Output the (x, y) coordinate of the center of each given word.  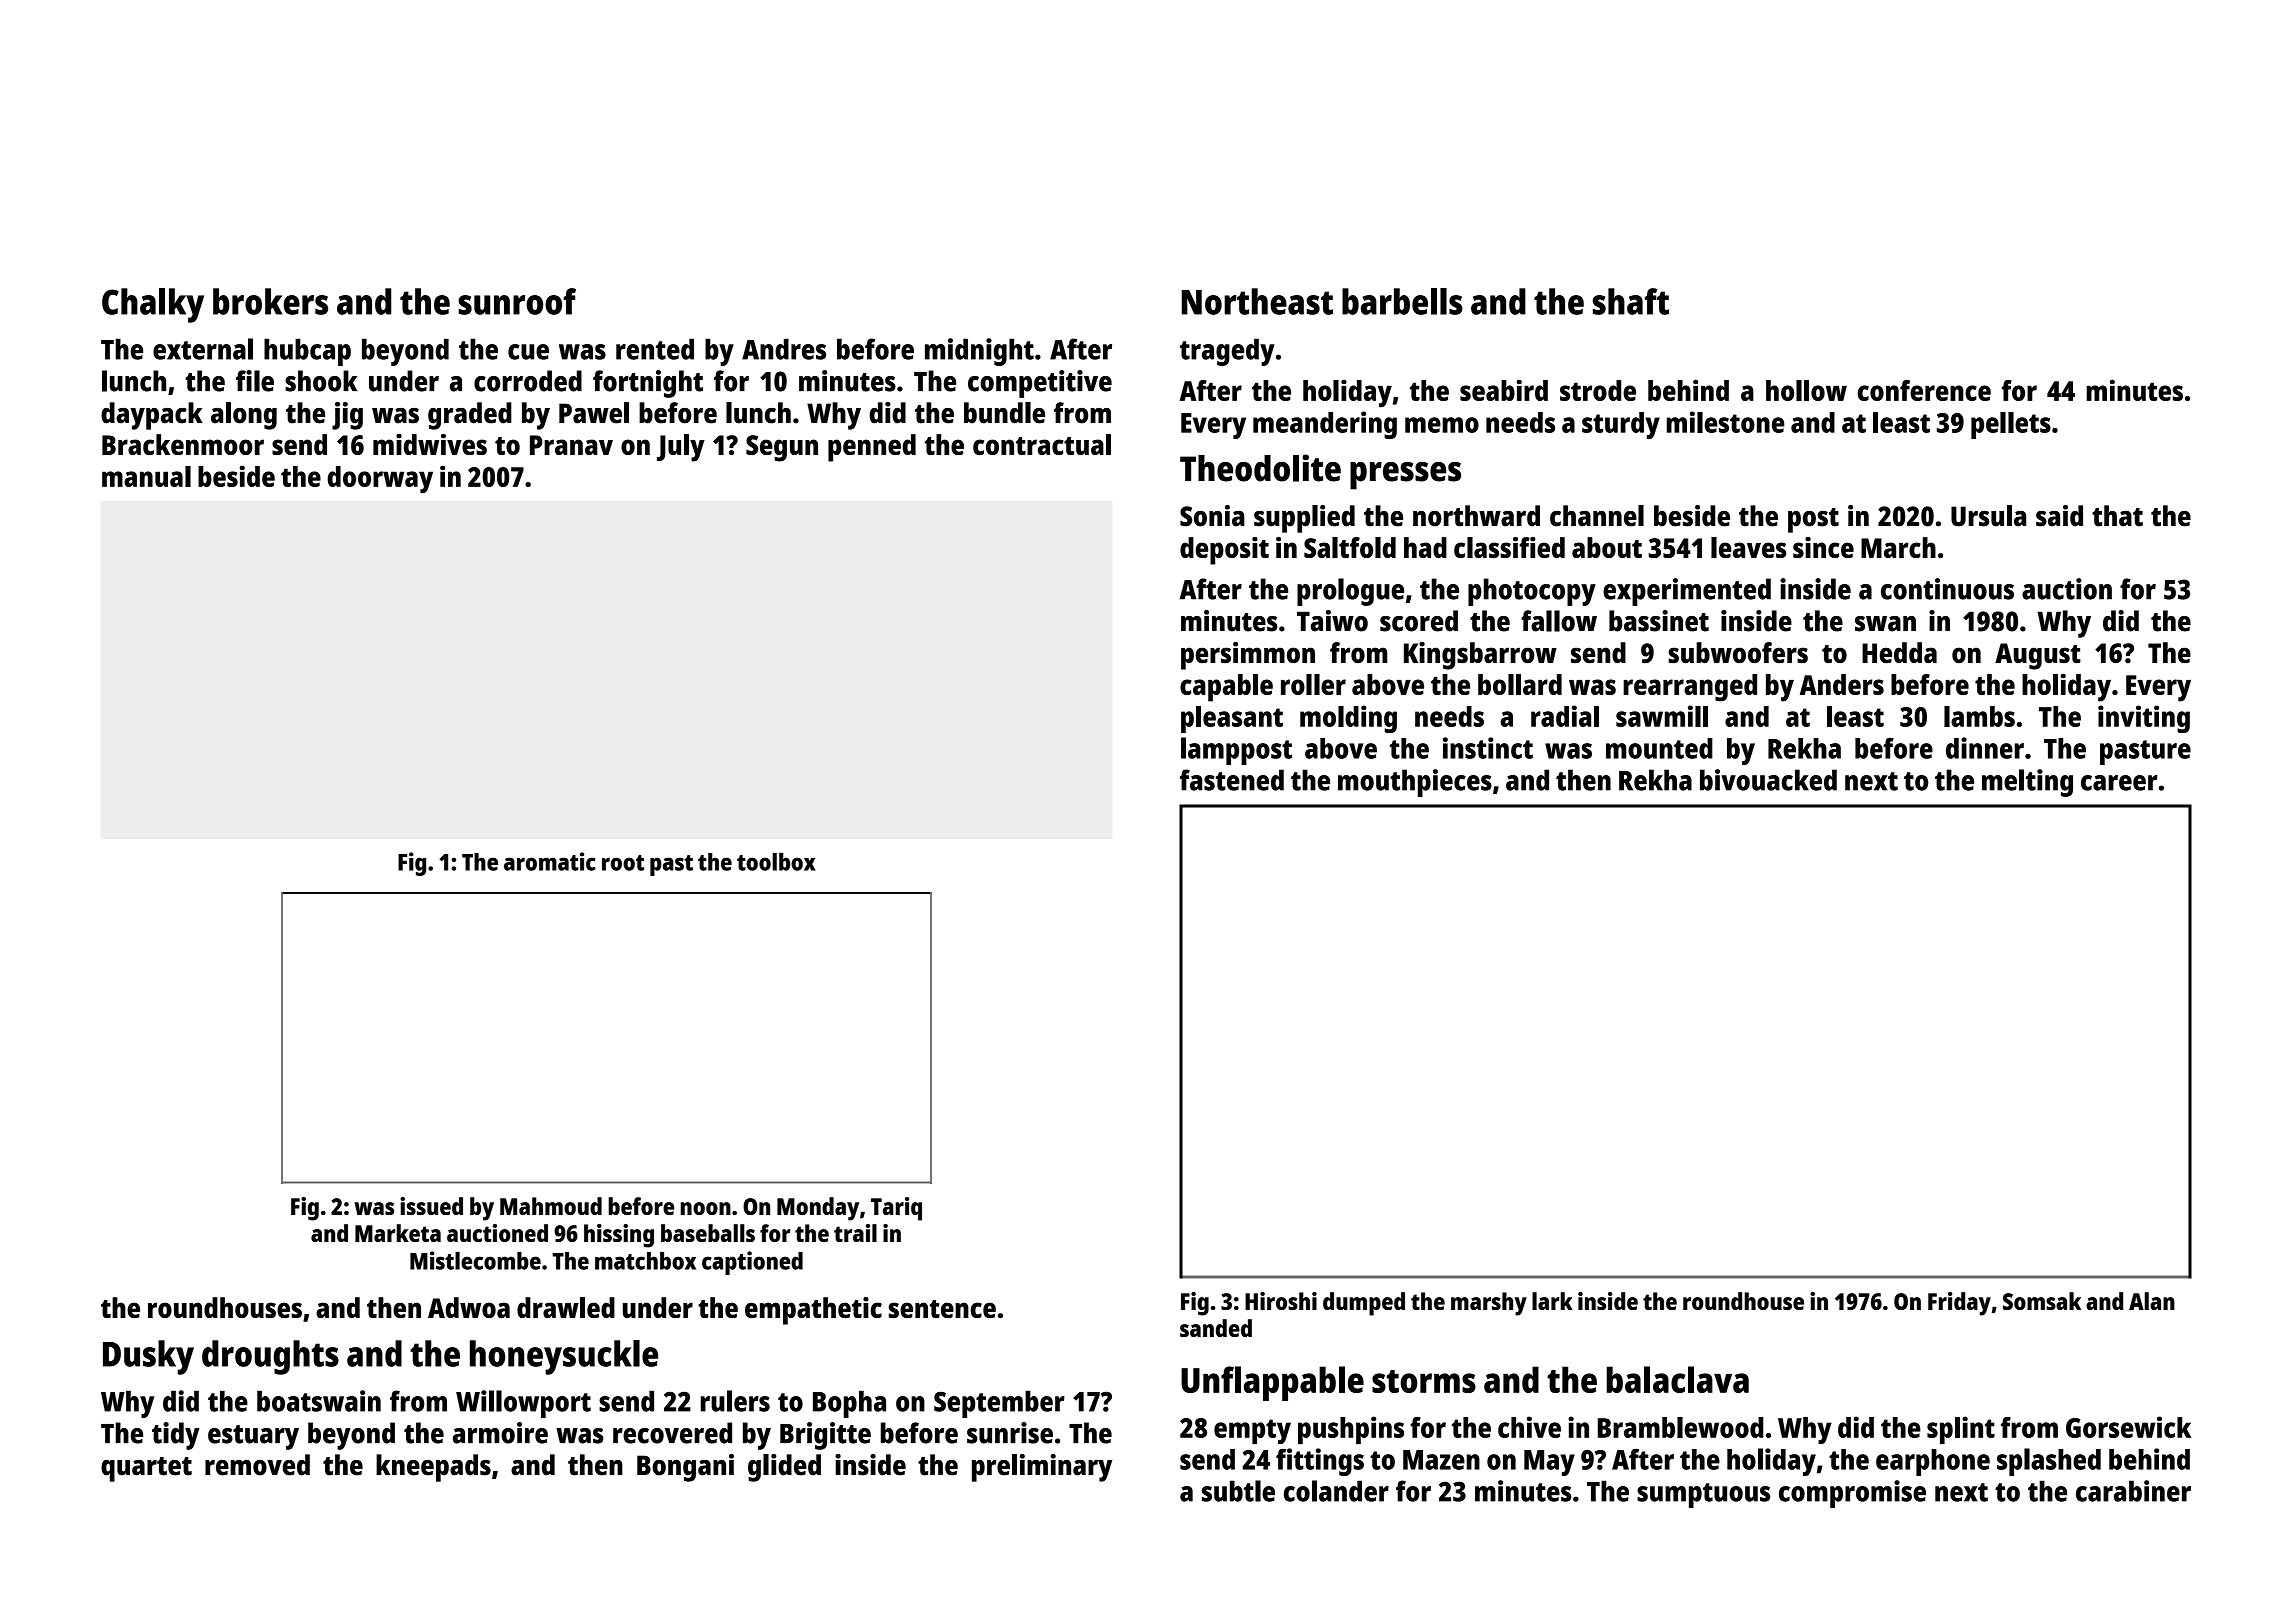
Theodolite (1260, 468)
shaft (1631, 301)
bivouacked (1768, 780)
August (2038, 656)
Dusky (148, 1357)
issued (431, 1206)
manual (146, 476)
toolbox (776, 862)
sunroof (517, 301)
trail (855, 1233)
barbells (1402, 301)
